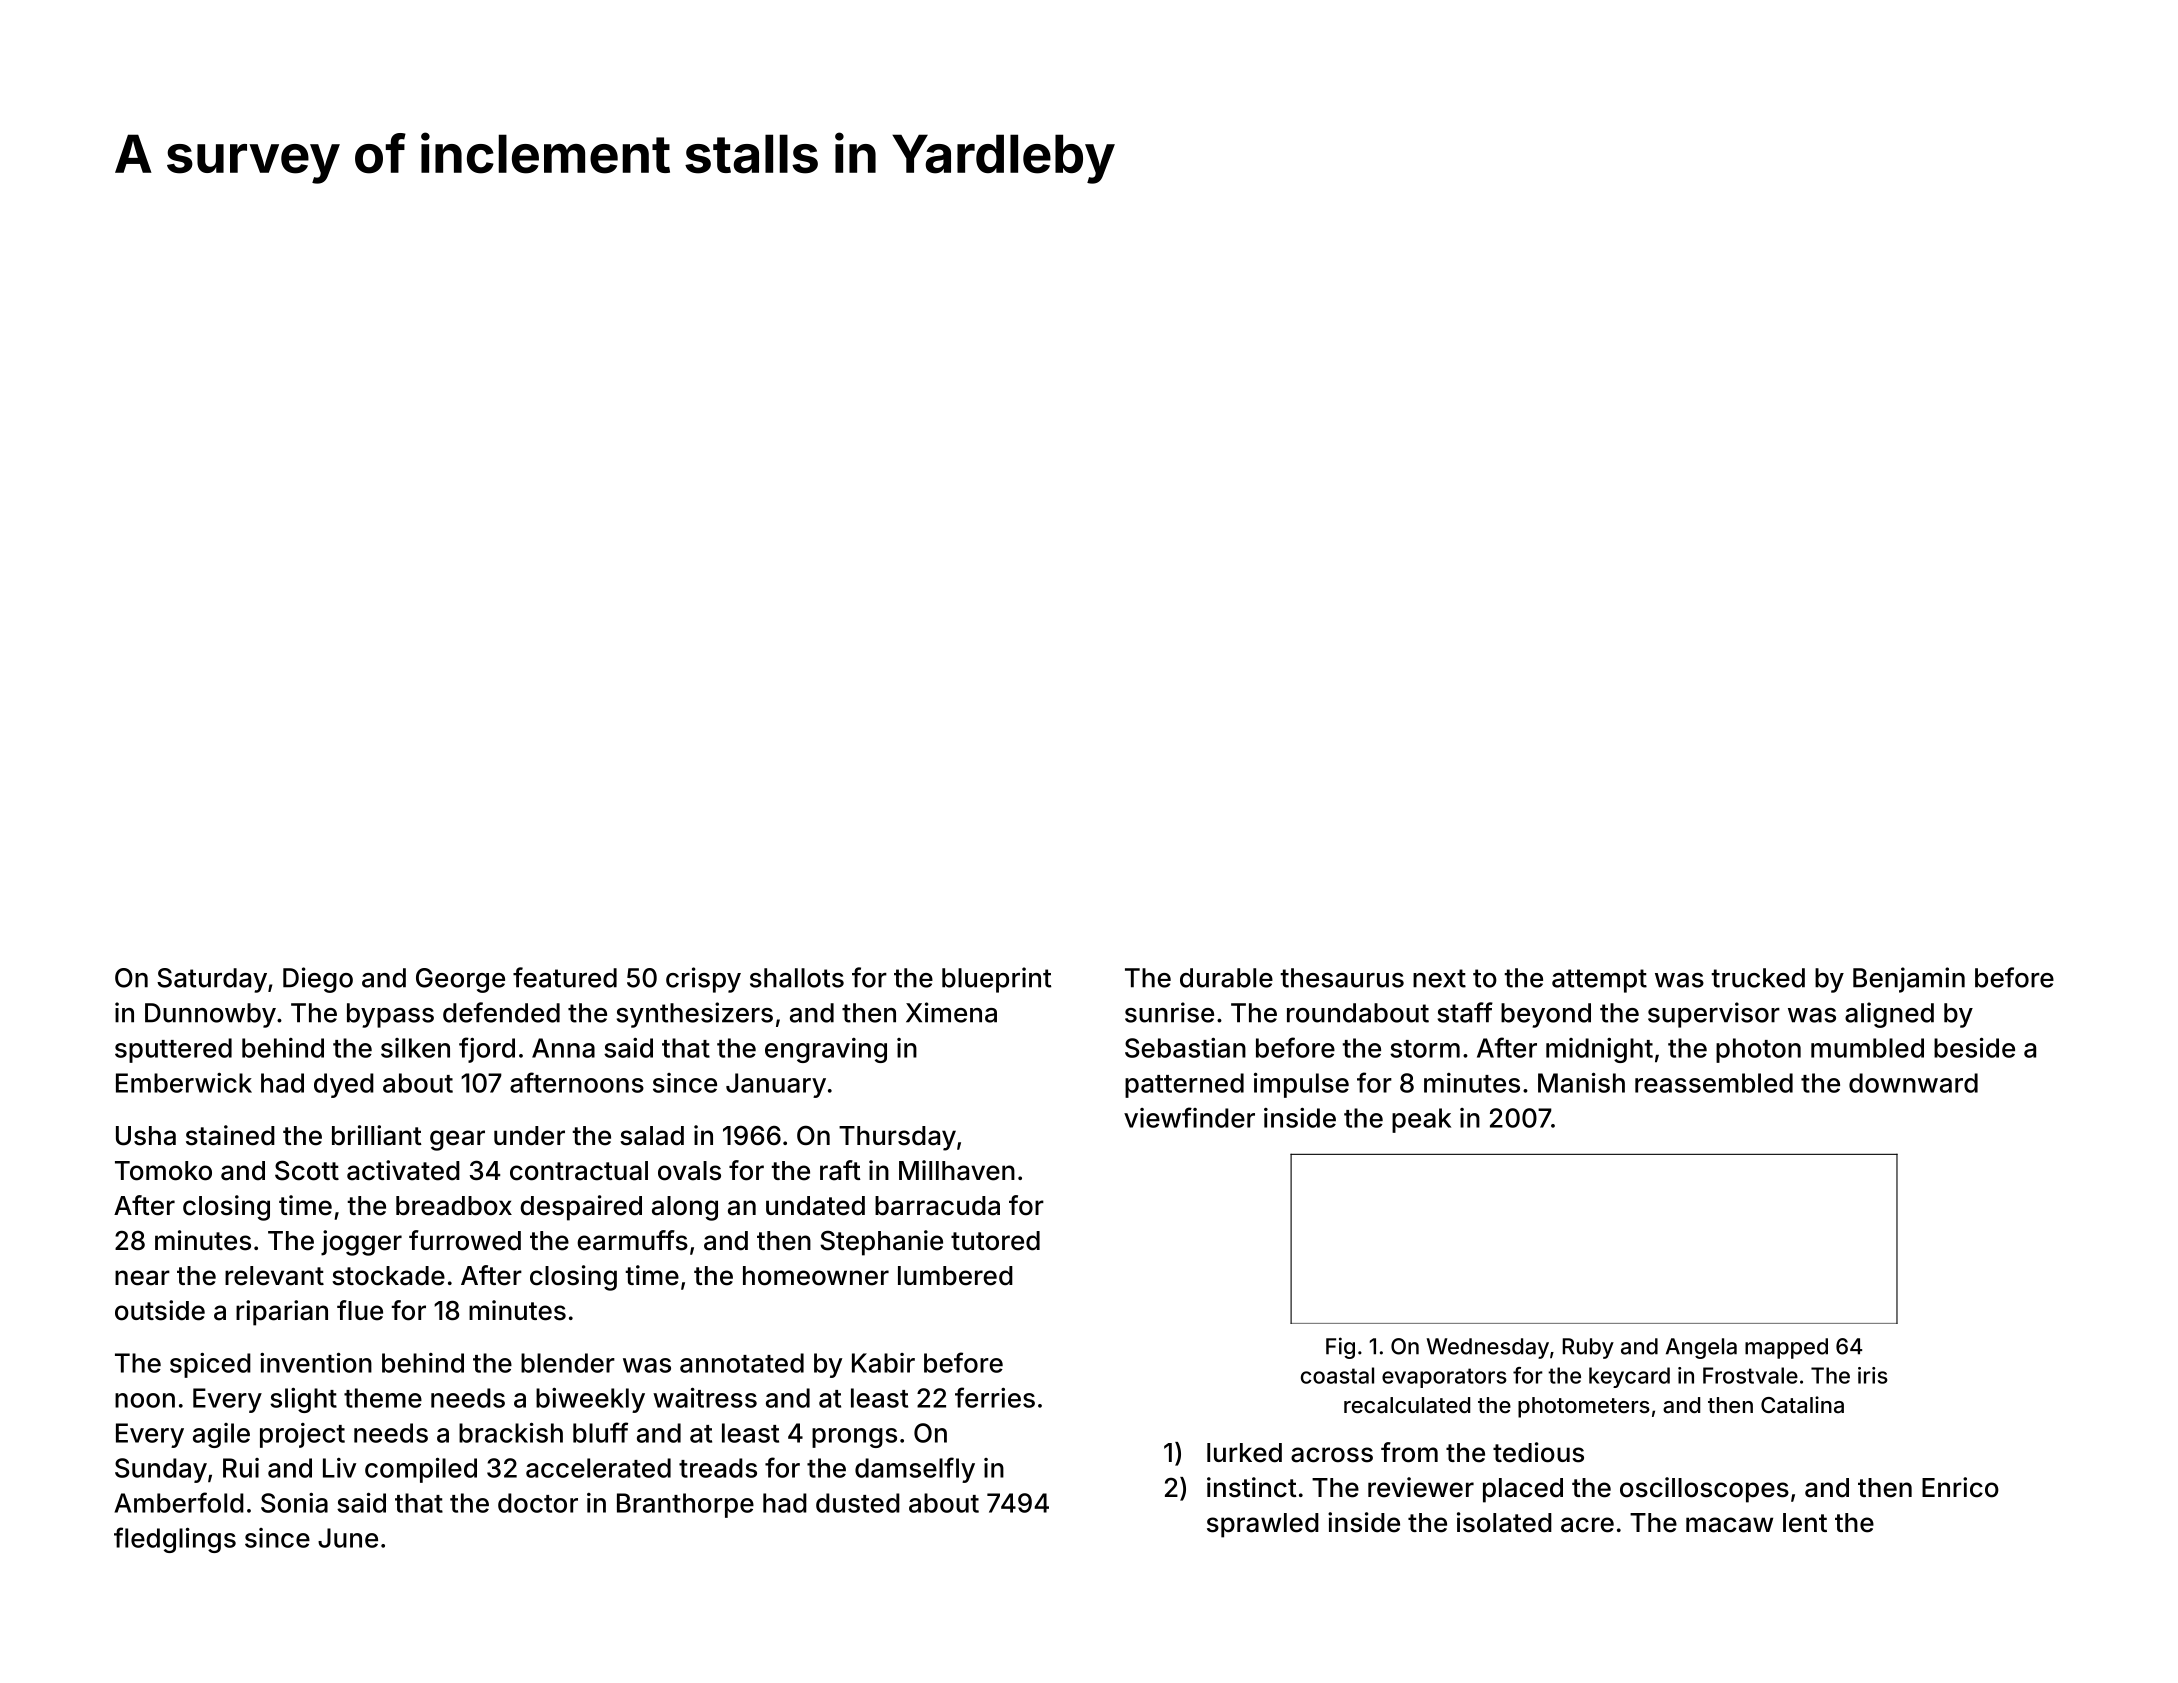  What do you see at coordinates (1889, 1015) in the screenshot?
I see `aligned` at bounding box center [1889, 1015].
